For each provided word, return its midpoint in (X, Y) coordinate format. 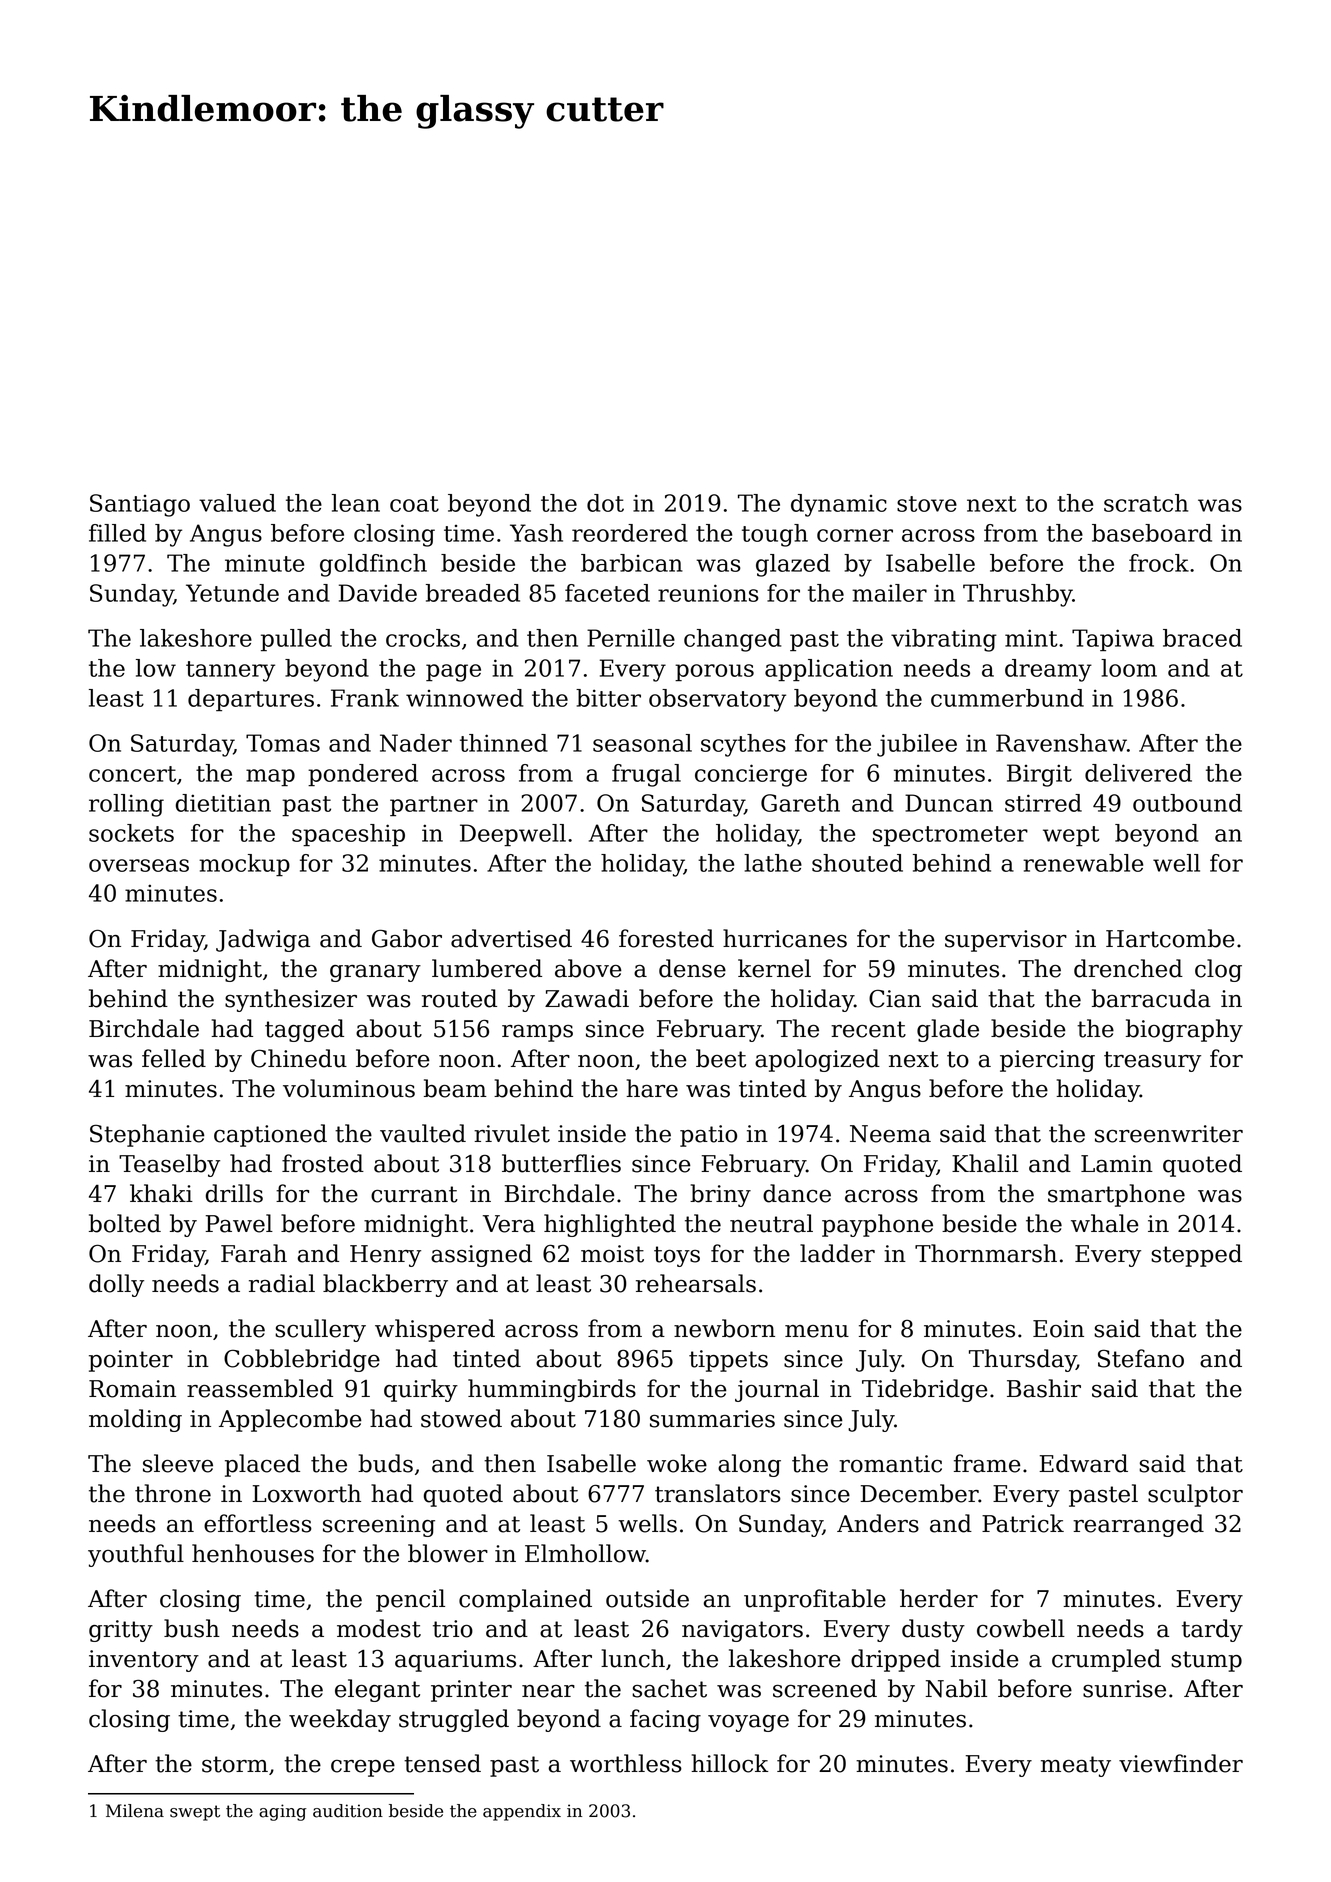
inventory (144, 1661)
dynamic (839, 505)
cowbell (1021, 1628)
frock (1159, 563)
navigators (742, 1631)
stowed (461, 1418)
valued (237, 503)
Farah (254, 1253)
